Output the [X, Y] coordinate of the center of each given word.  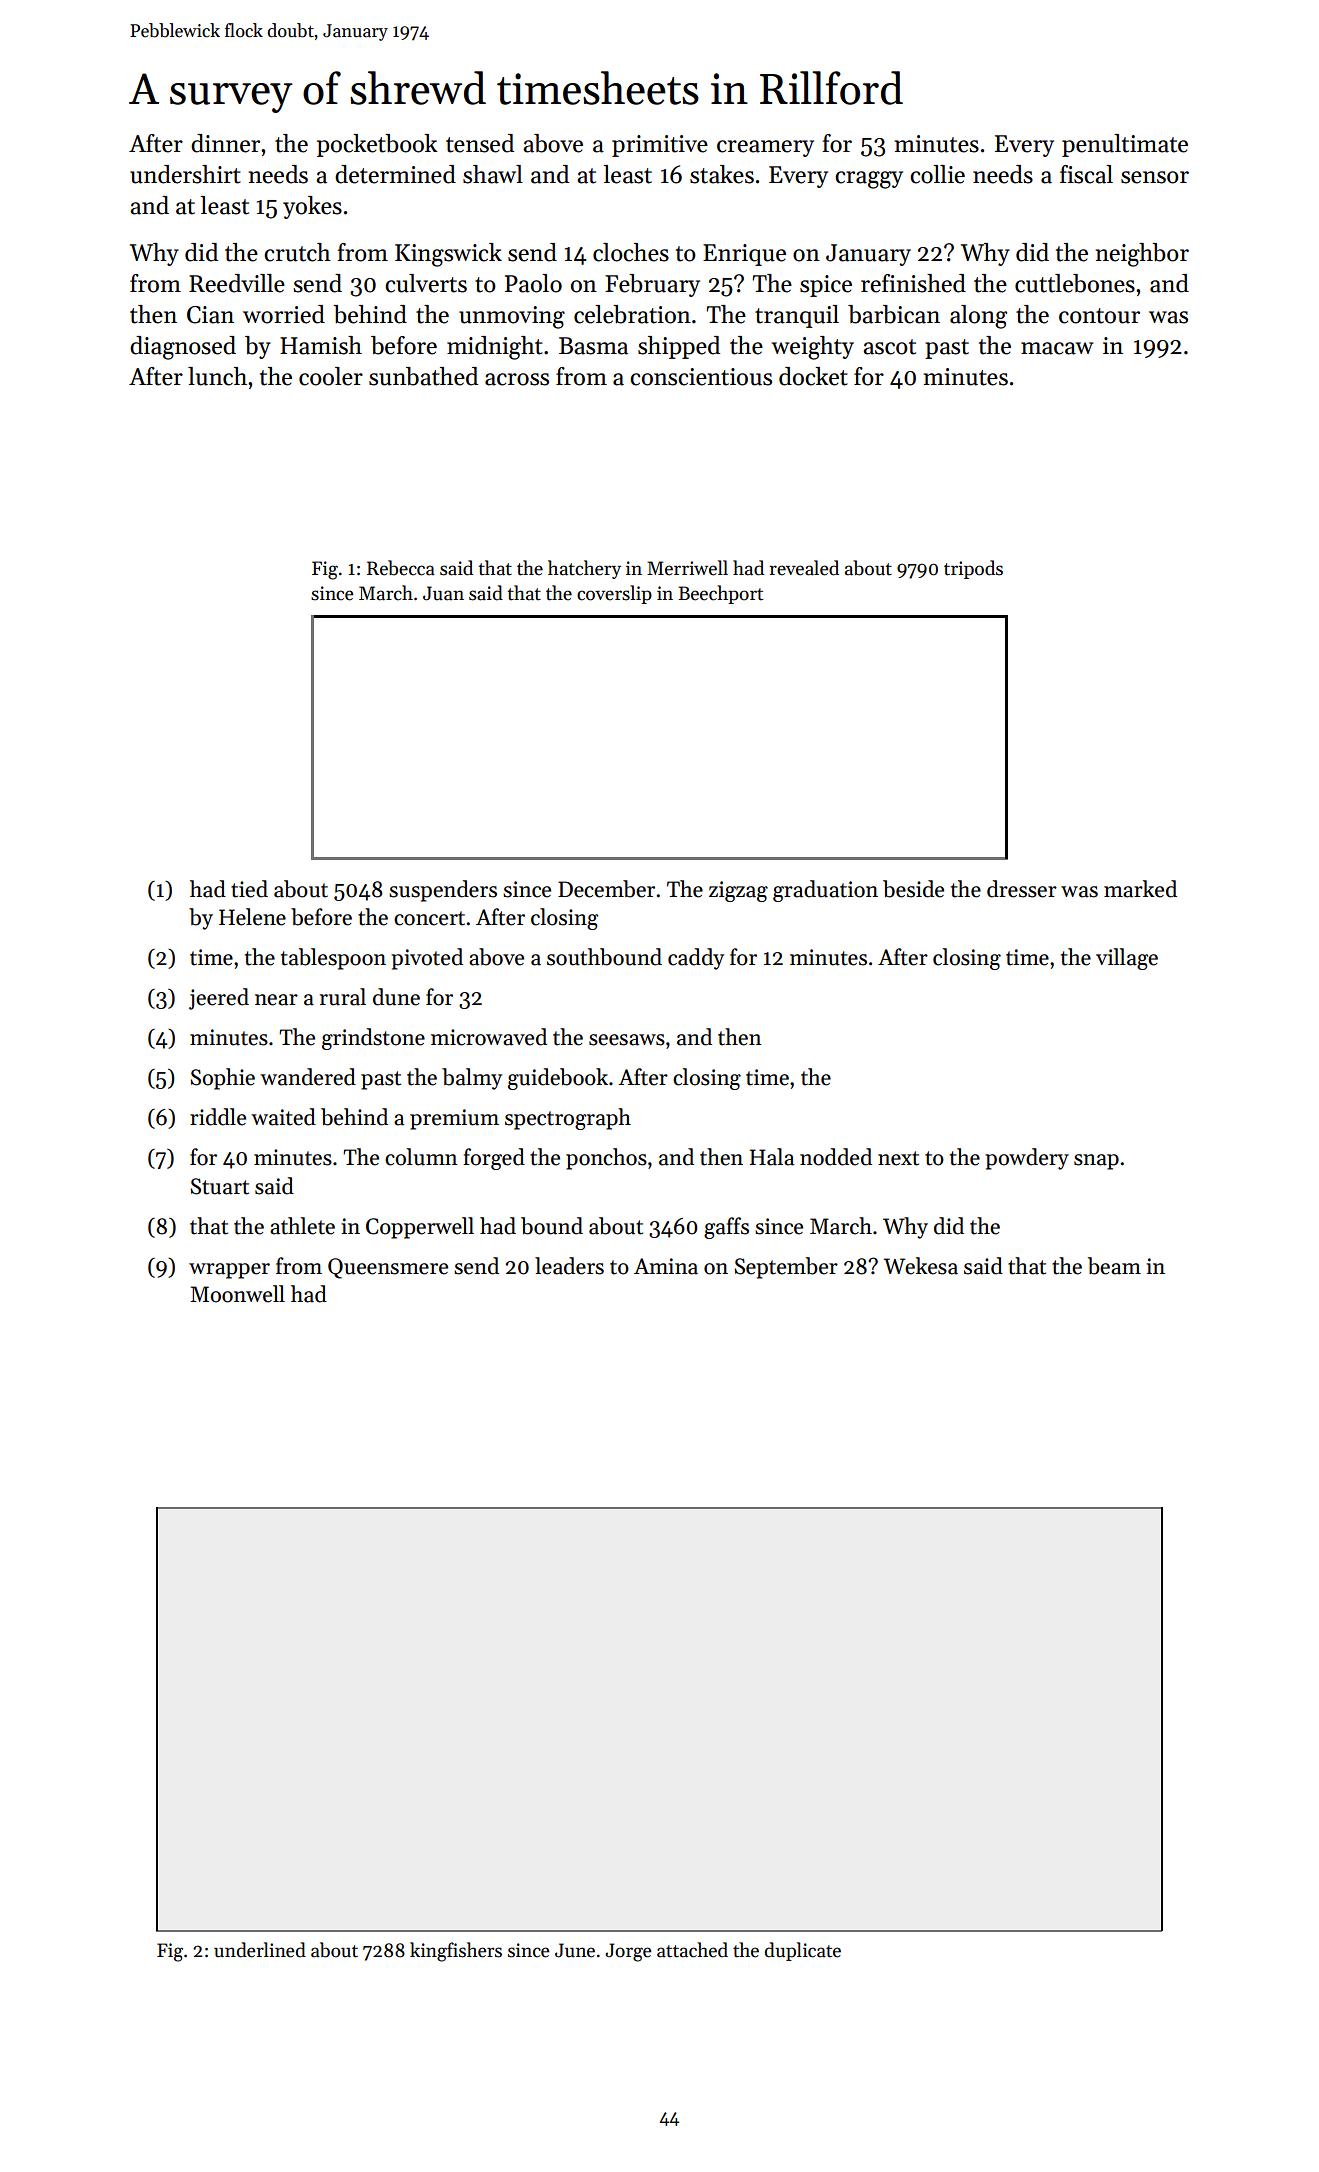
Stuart [220, 1186]
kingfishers [456, 1952]
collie [937, 174]
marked [1140, 889]
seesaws [627, 1040]
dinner [225, 143]
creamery [765, 148]
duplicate [803, 1951]
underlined [260, 1950]
